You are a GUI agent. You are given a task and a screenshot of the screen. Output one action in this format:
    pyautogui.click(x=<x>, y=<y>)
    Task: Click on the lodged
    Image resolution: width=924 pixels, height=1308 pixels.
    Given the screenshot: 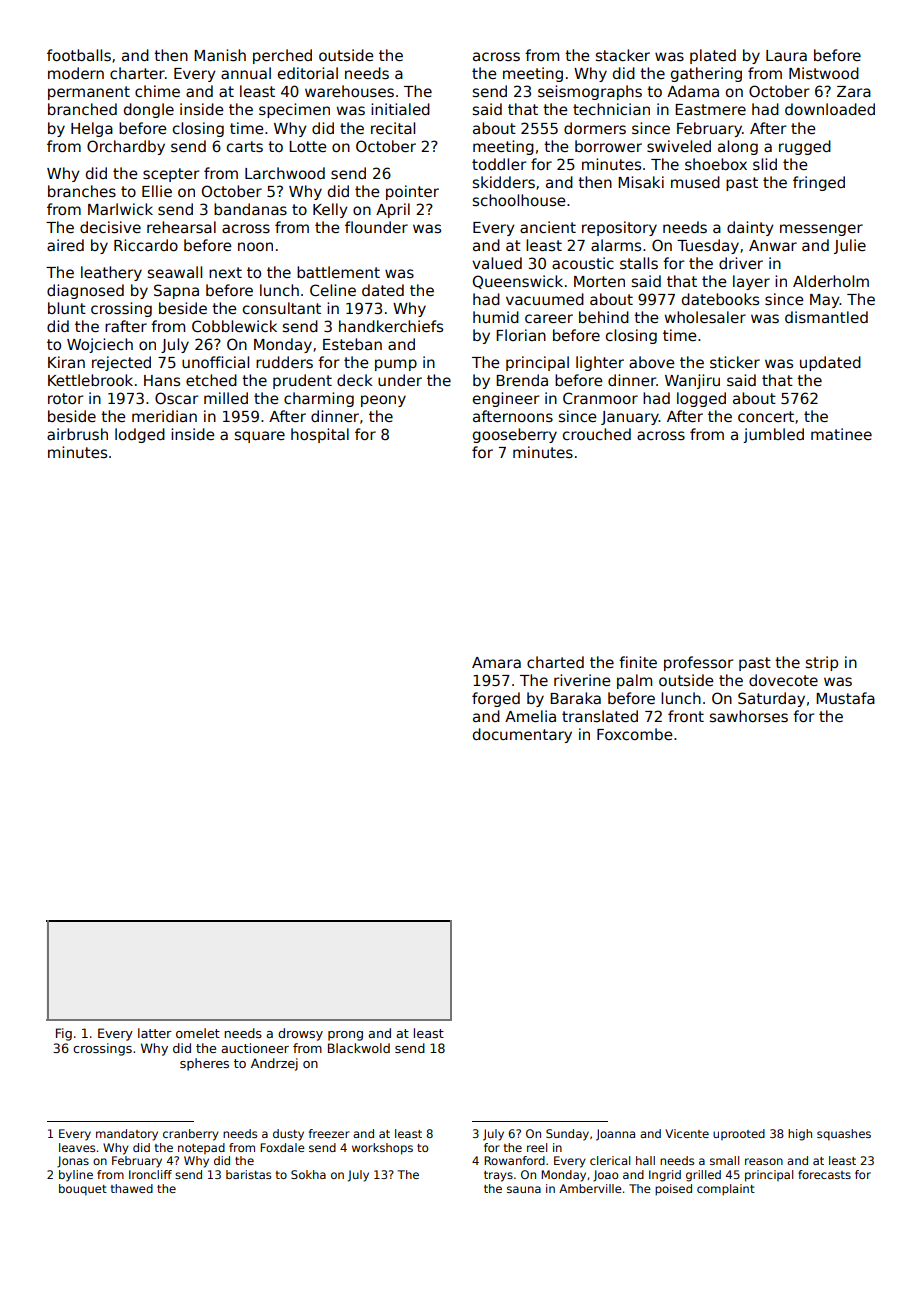 What is the action you would take?
    pyautogui.click(x=140, y=435)
